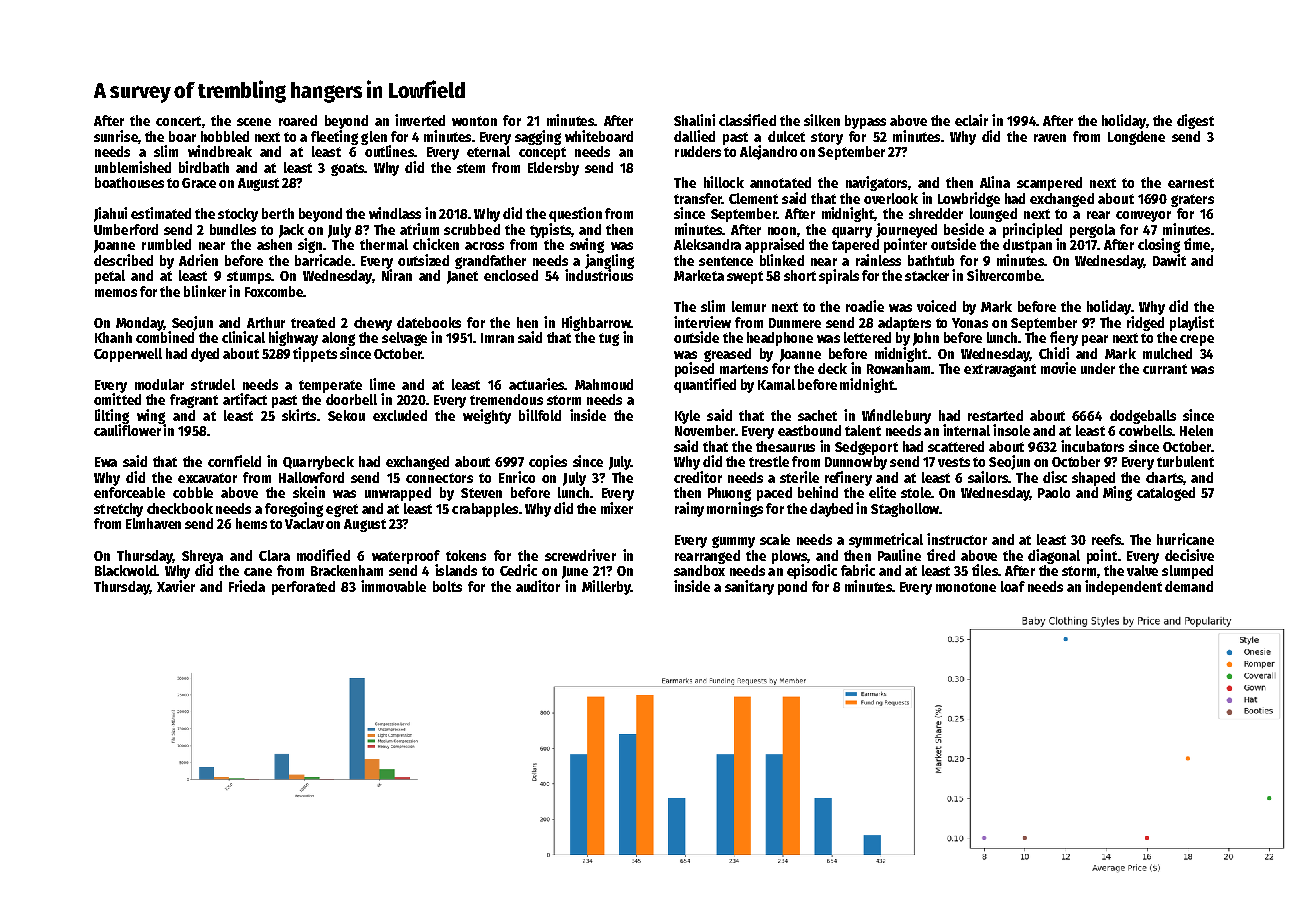 The width and height of the document is (1308, 924). I want to click on dallied, so click(694, 136).
